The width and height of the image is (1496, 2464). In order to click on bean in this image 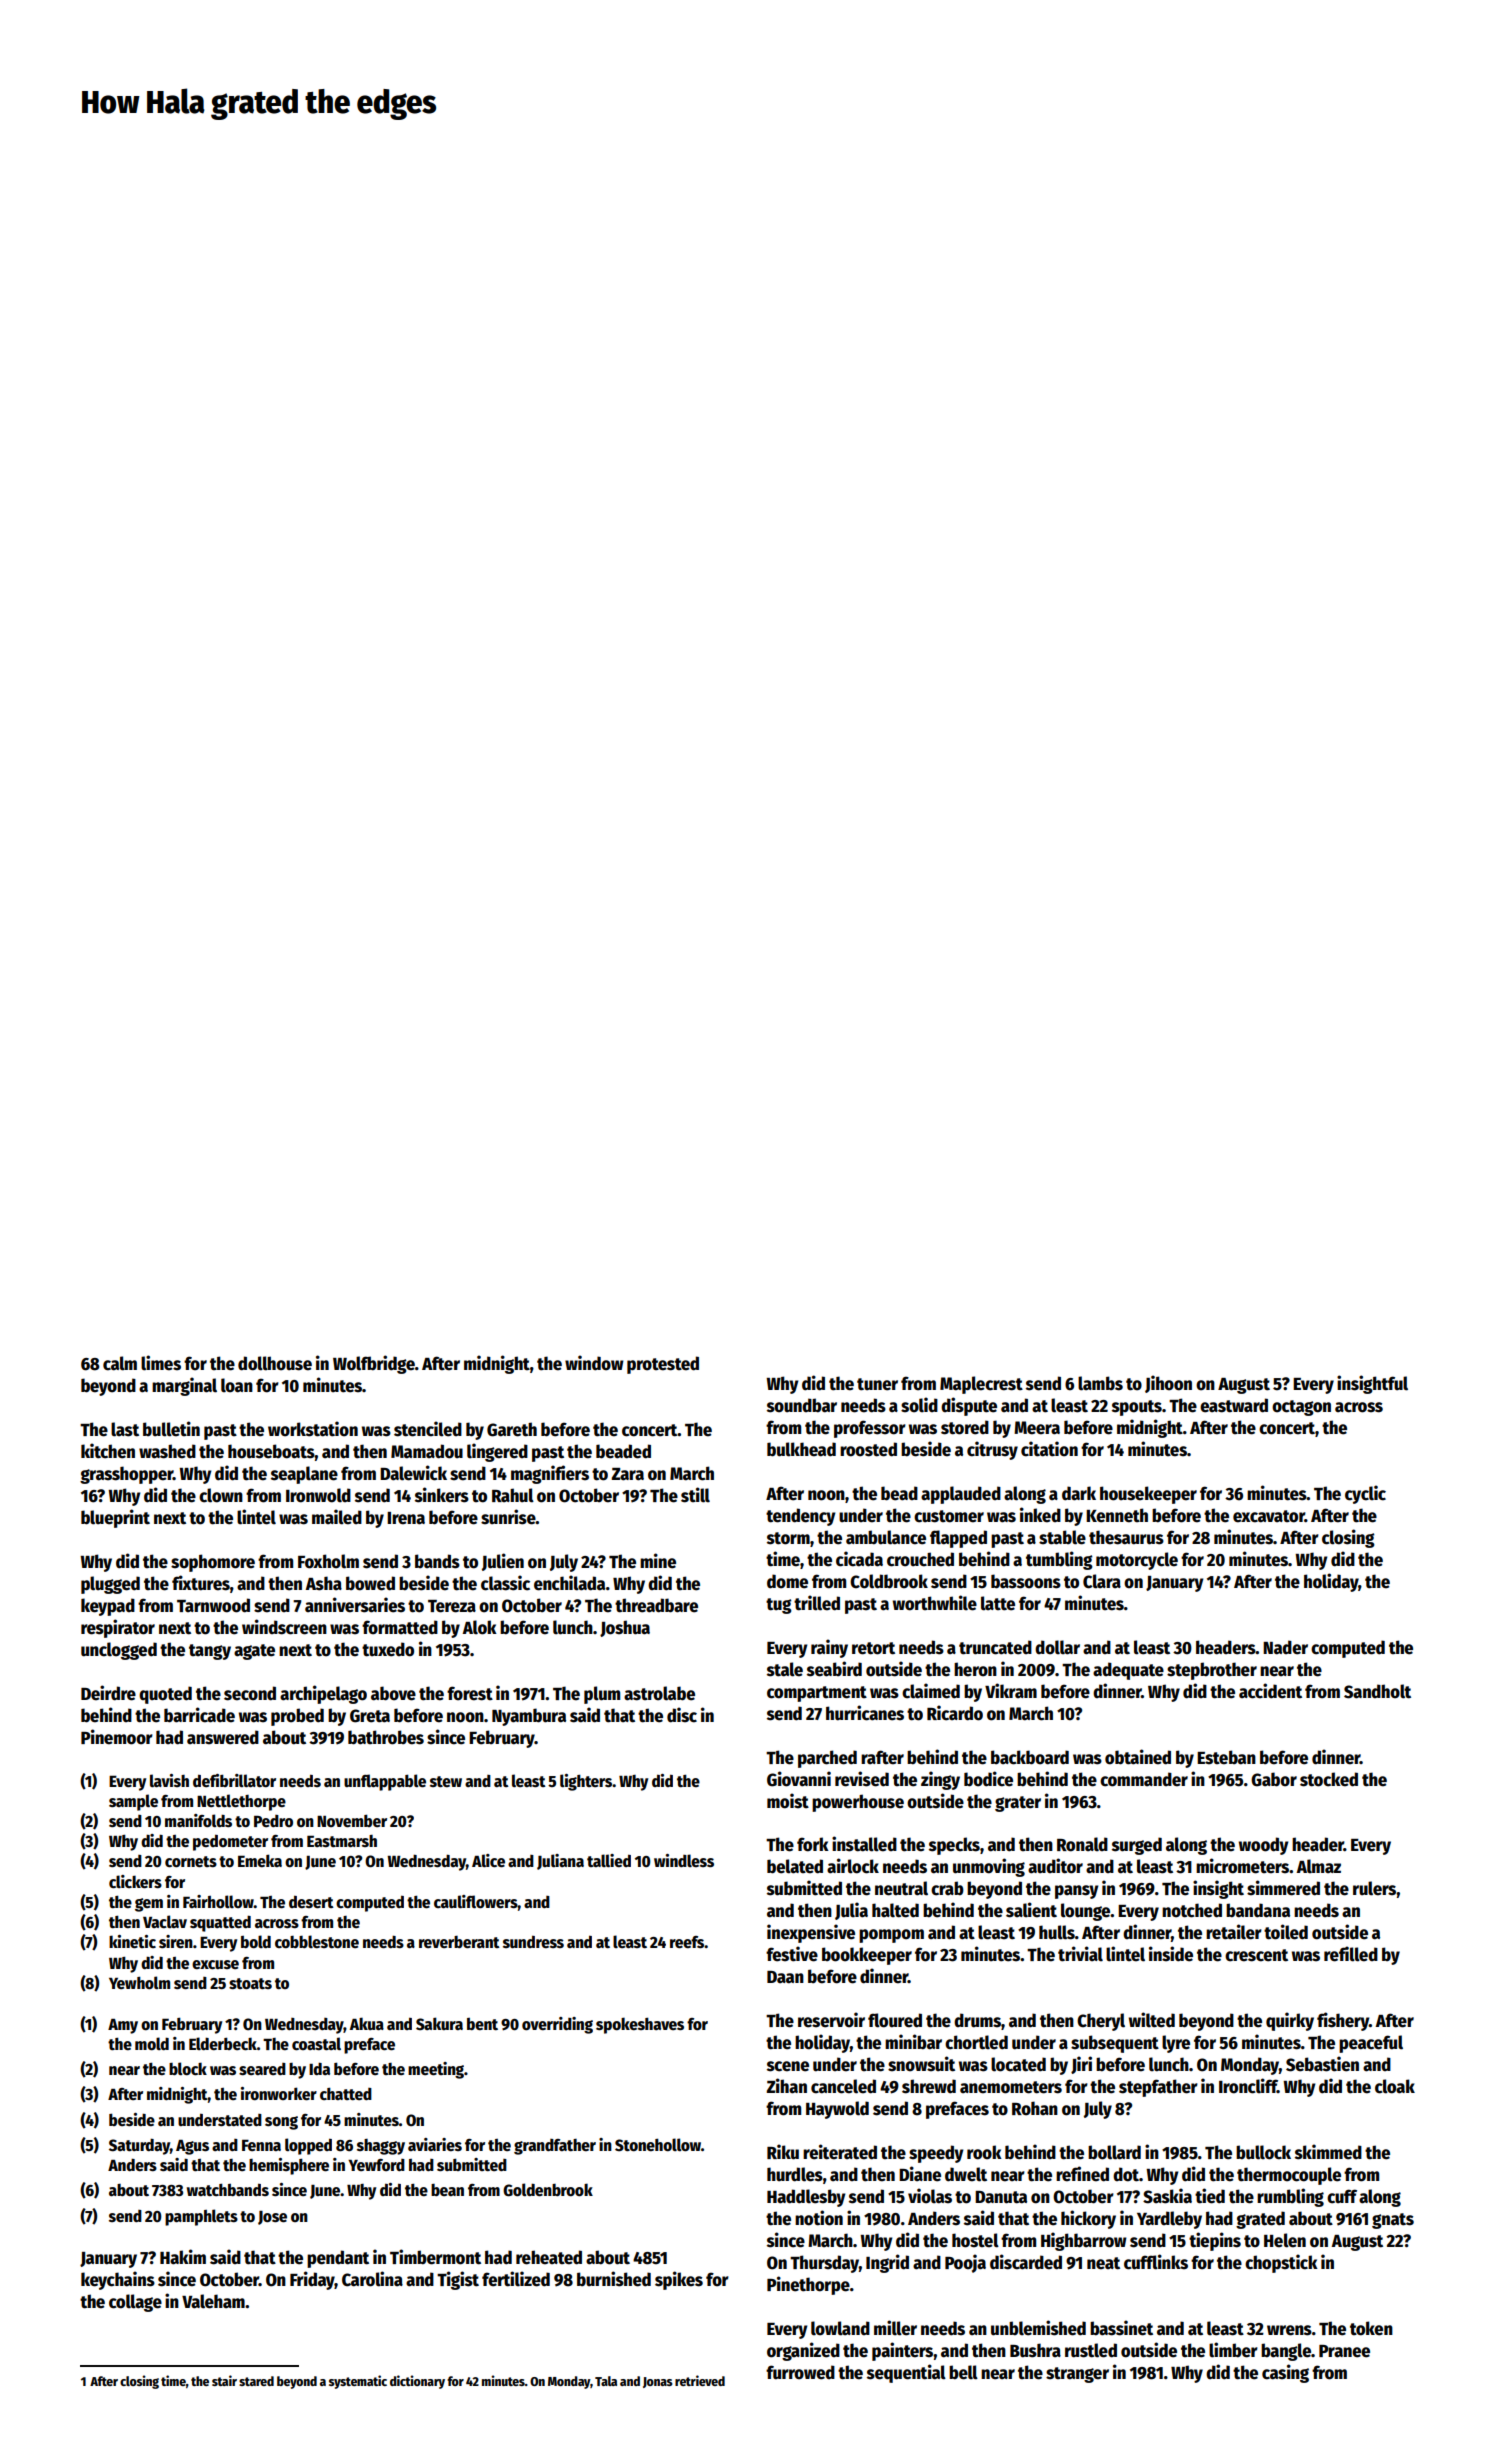, I will do `click(447, 2190)`.
